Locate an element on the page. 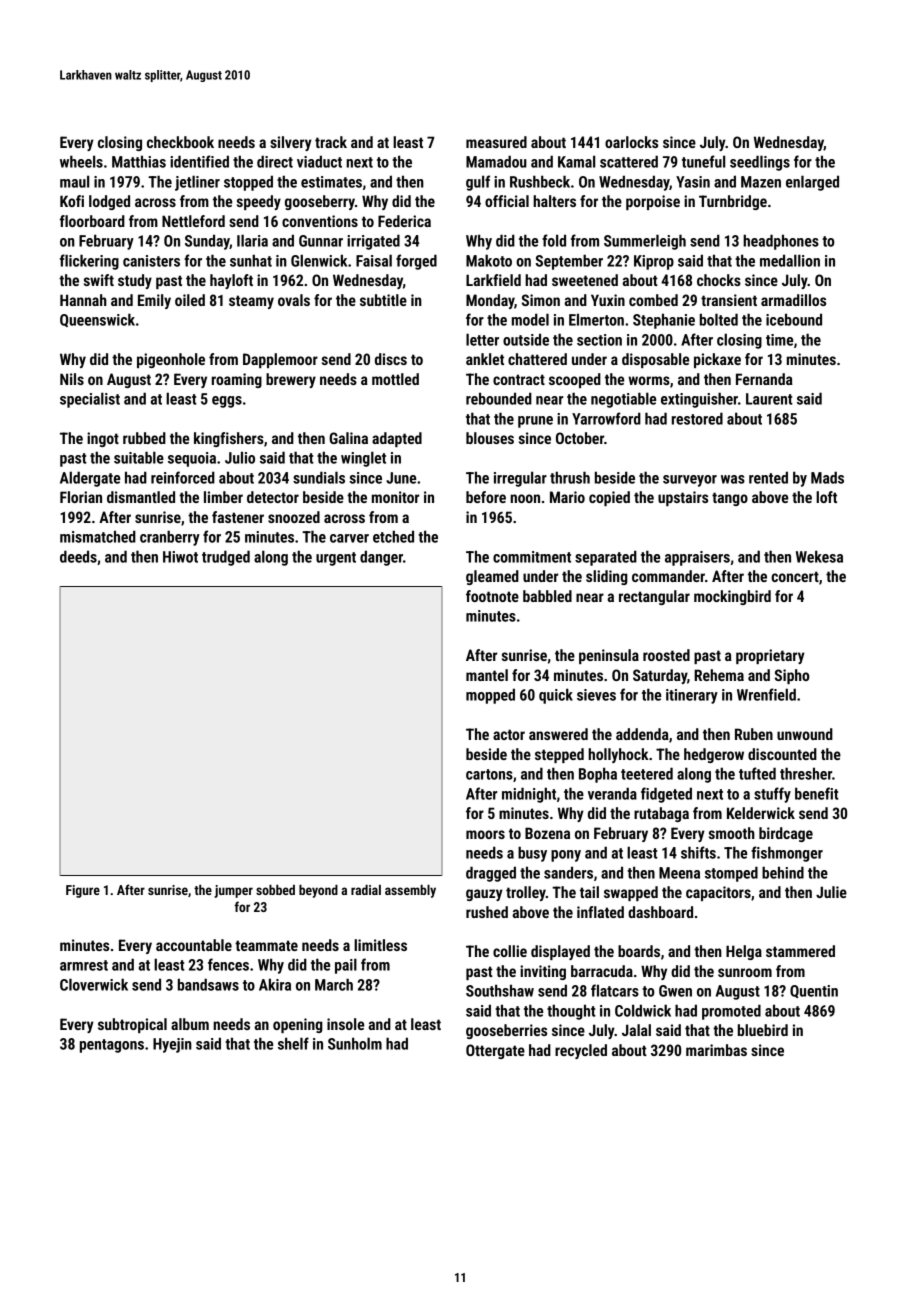  restored is located at coordinates (697, 418).
